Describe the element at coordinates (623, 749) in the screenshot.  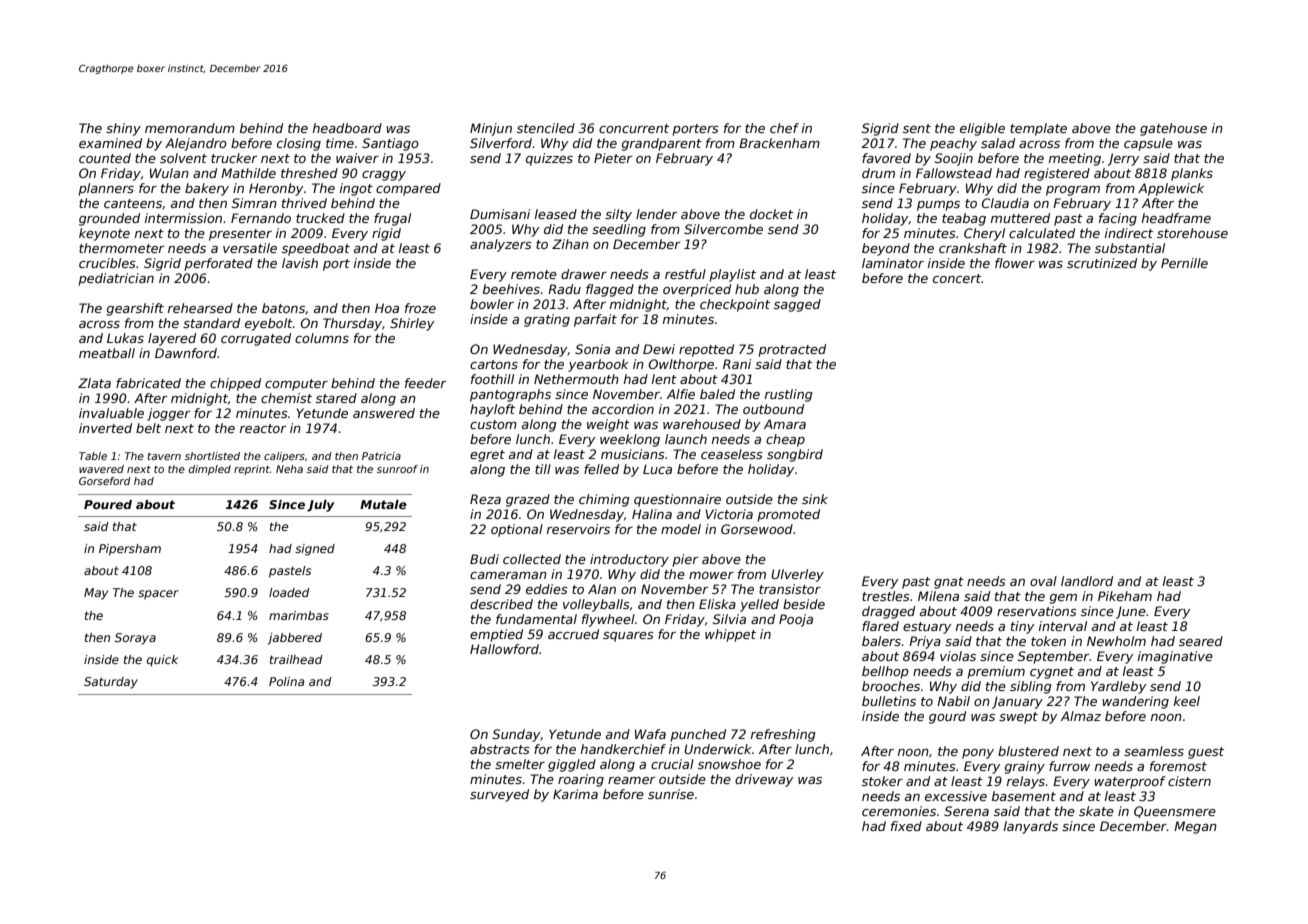
I see `handkerchief` at that location.
